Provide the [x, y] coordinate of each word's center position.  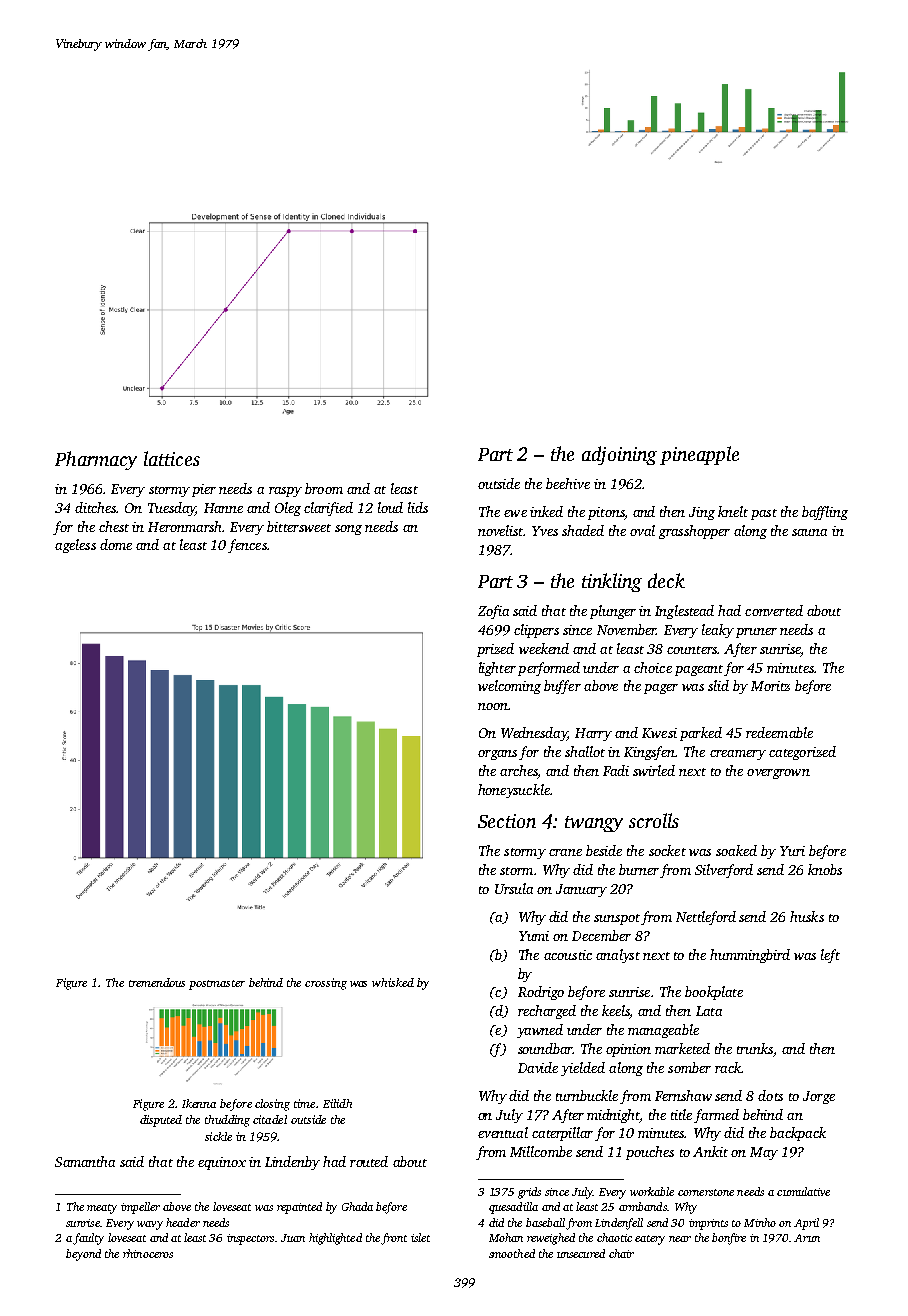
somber [689, 1067]
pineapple [699, 455]
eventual [503, 1132]
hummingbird [750, 956]
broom [324, 488]
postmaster [217, 985]
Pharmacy [96, 460]
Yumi [534, 936]
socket [667, 850]
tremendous [157, 982]
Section [507, 821]
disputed [161, 1121]
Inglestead [684, 612]
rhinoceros [148, 1253]
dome [116, 544]
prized [495, 650]
